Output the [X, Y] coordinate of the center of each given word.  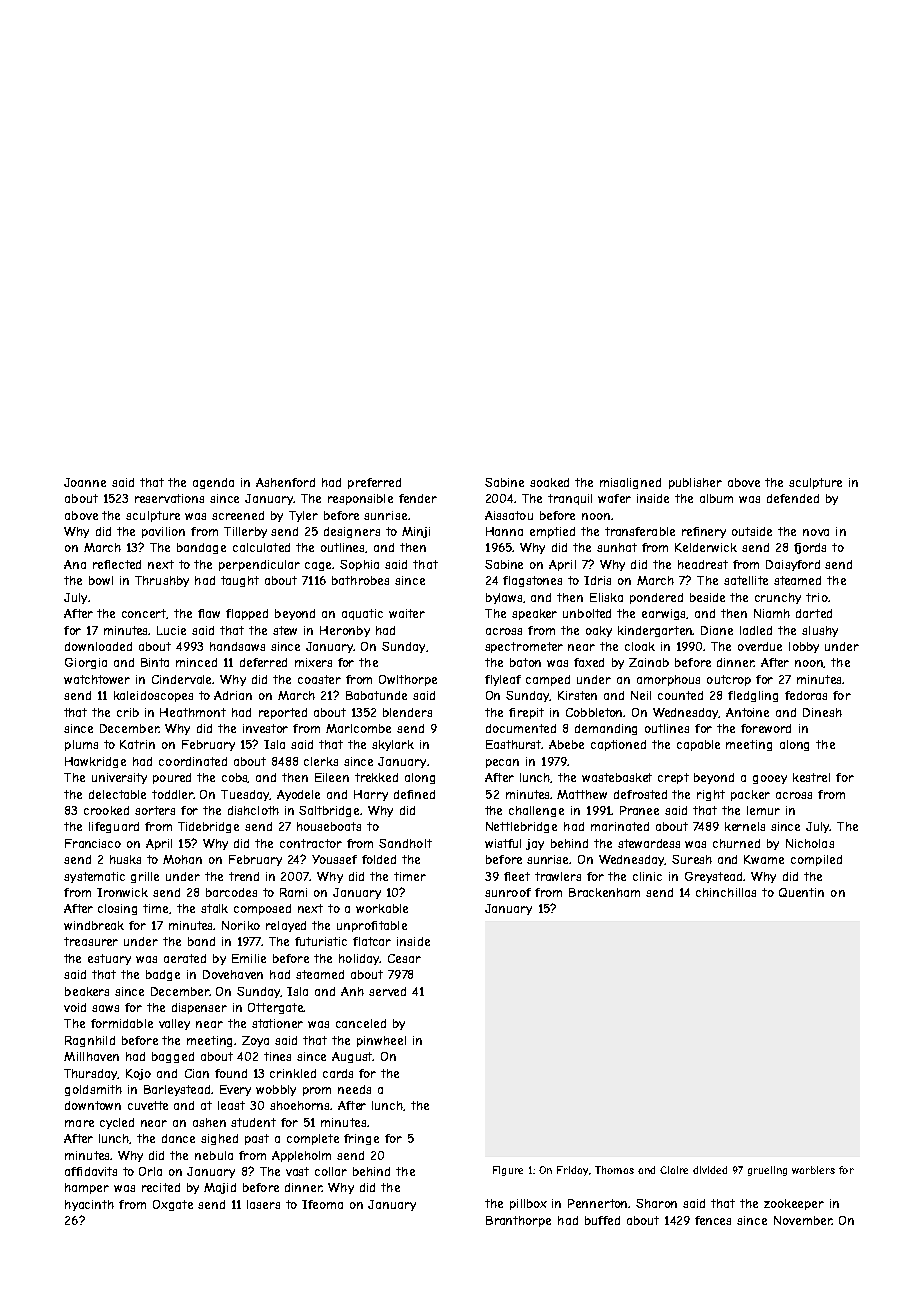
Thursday [91, 1074]
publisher [695, 483]
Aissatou [509, 515]
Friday [572, 1171]
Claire [674, 1170]
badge [163, 975]
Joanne [85, 482]
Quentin [801, 892]
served [387, 991]
